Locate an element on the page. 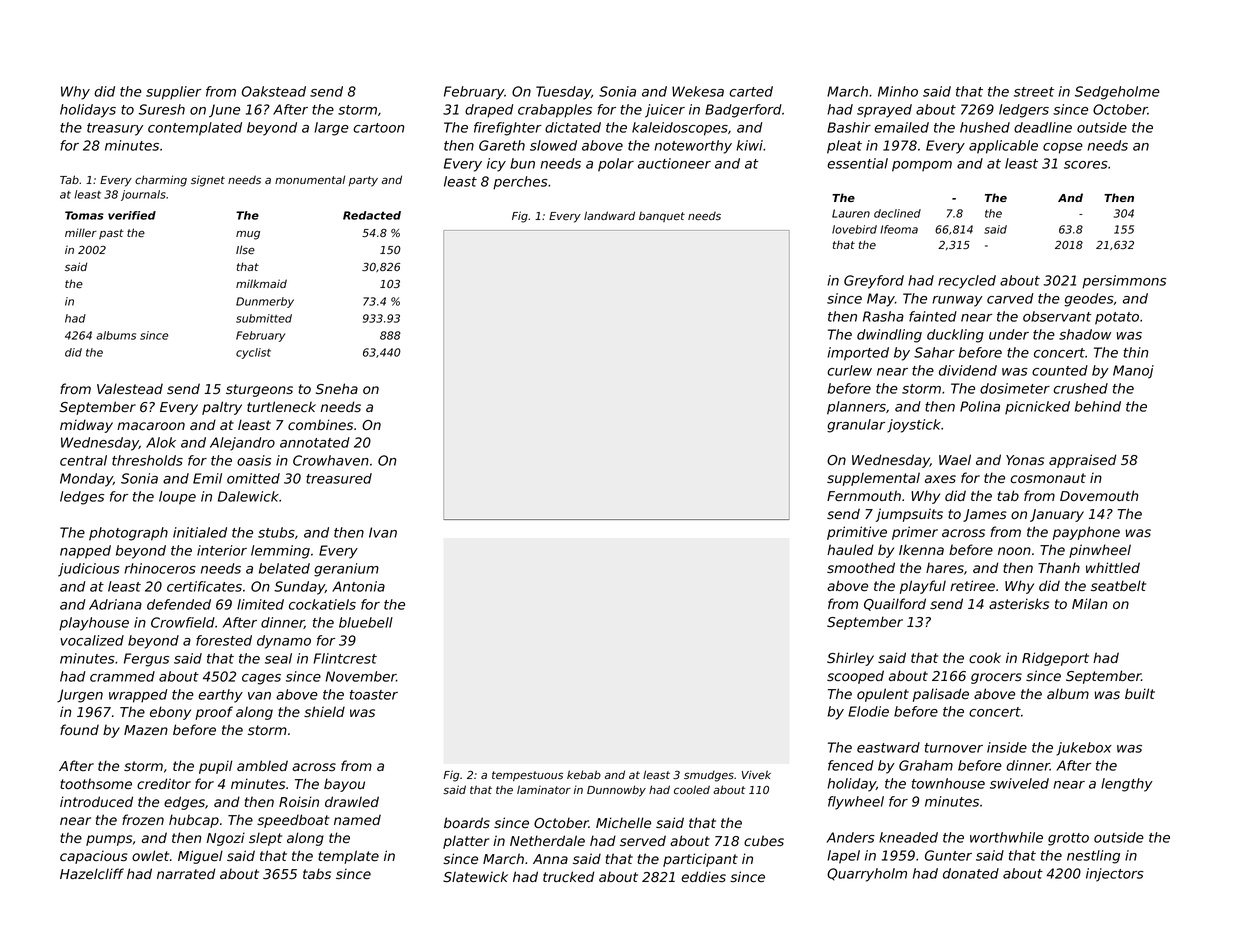 The image size is (1233, 952). Adriana is located at coordinates (115, 604).
